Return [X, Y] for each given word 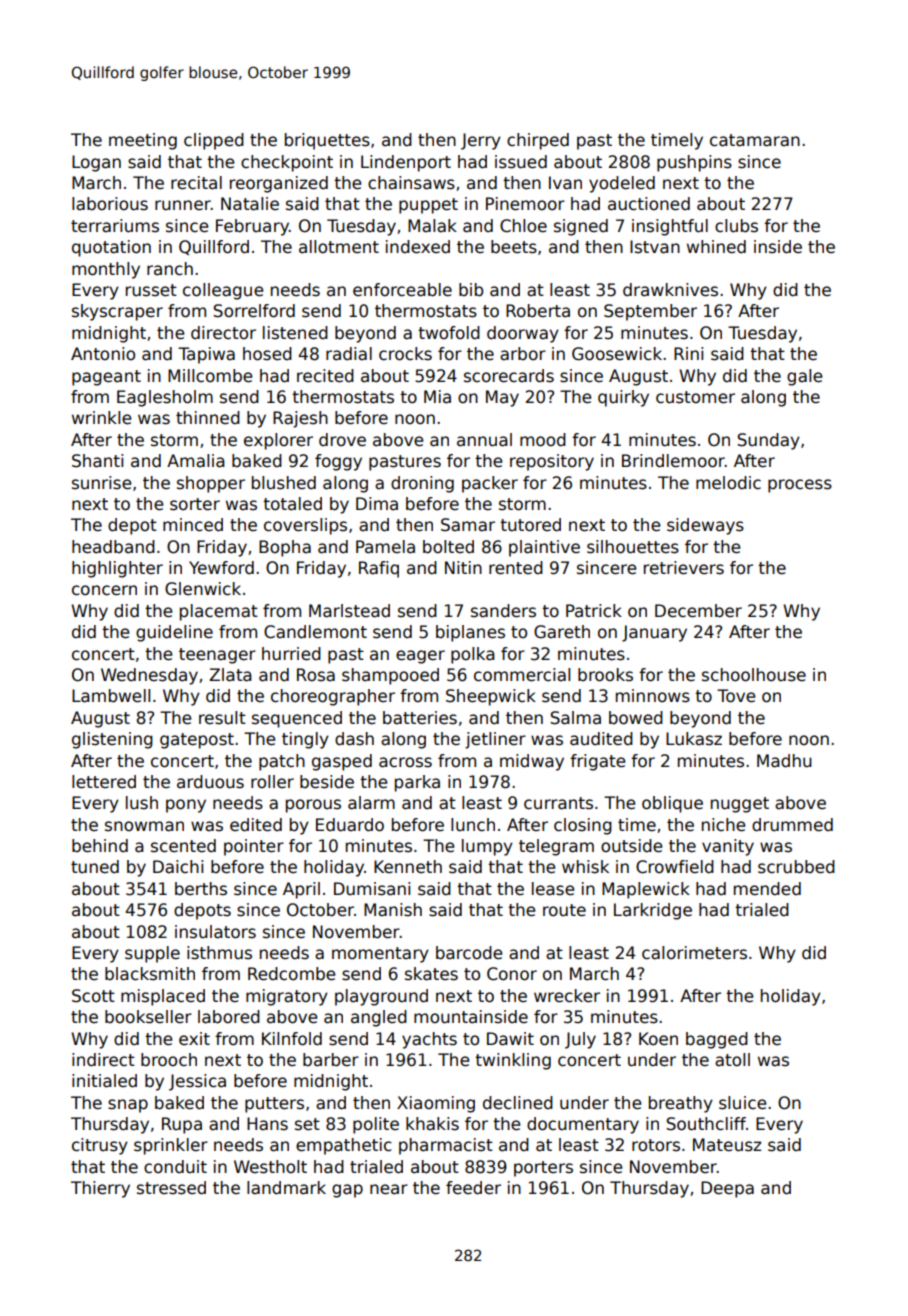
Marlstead [349, 611]
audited [601, 739]
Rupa [182, 1125]
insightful [670, 227]
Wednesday [149, 676]
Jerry [481, 141]
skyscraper [117, 312]
